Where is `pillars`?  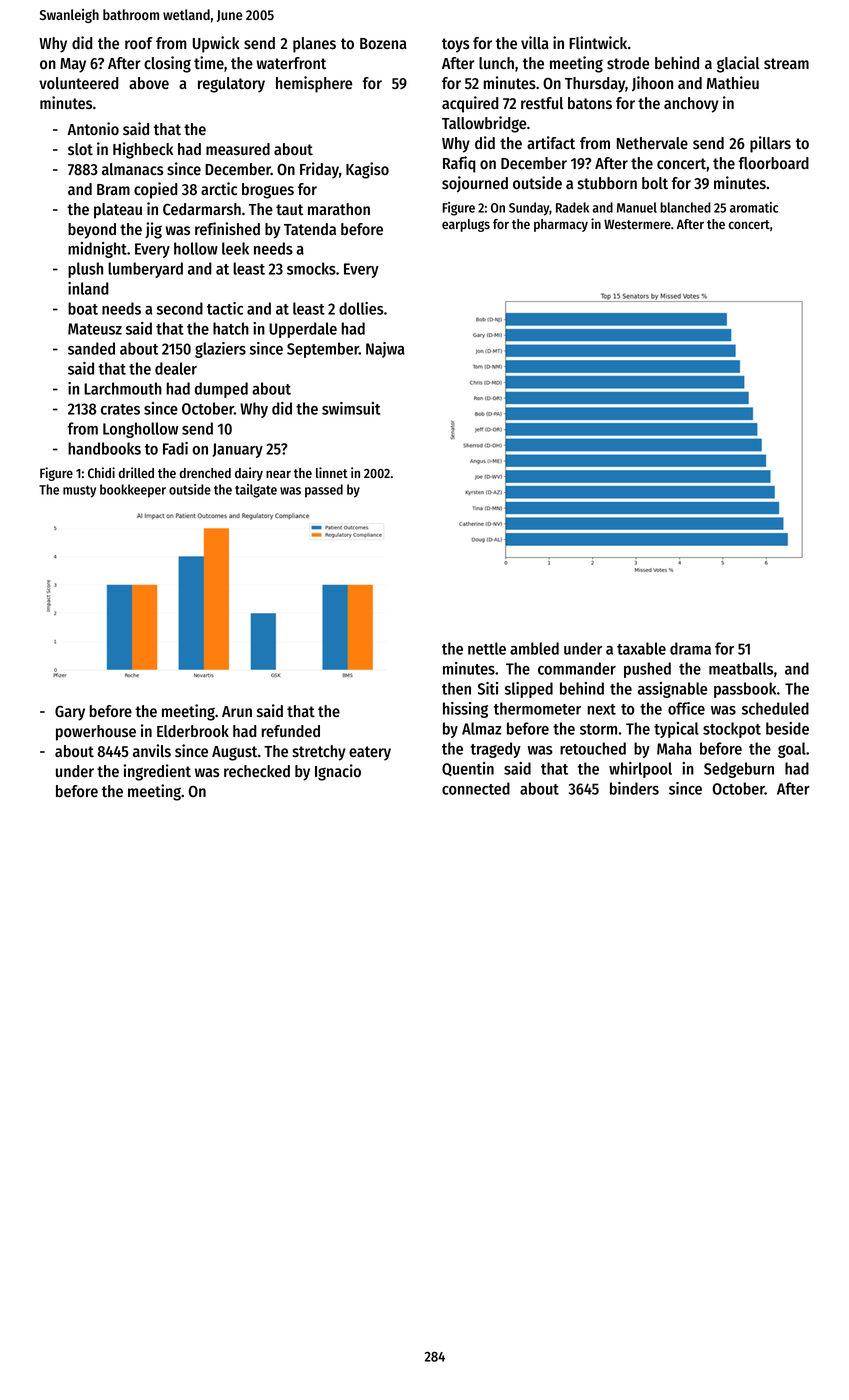
pillars is located at coordinates (770, 144).
